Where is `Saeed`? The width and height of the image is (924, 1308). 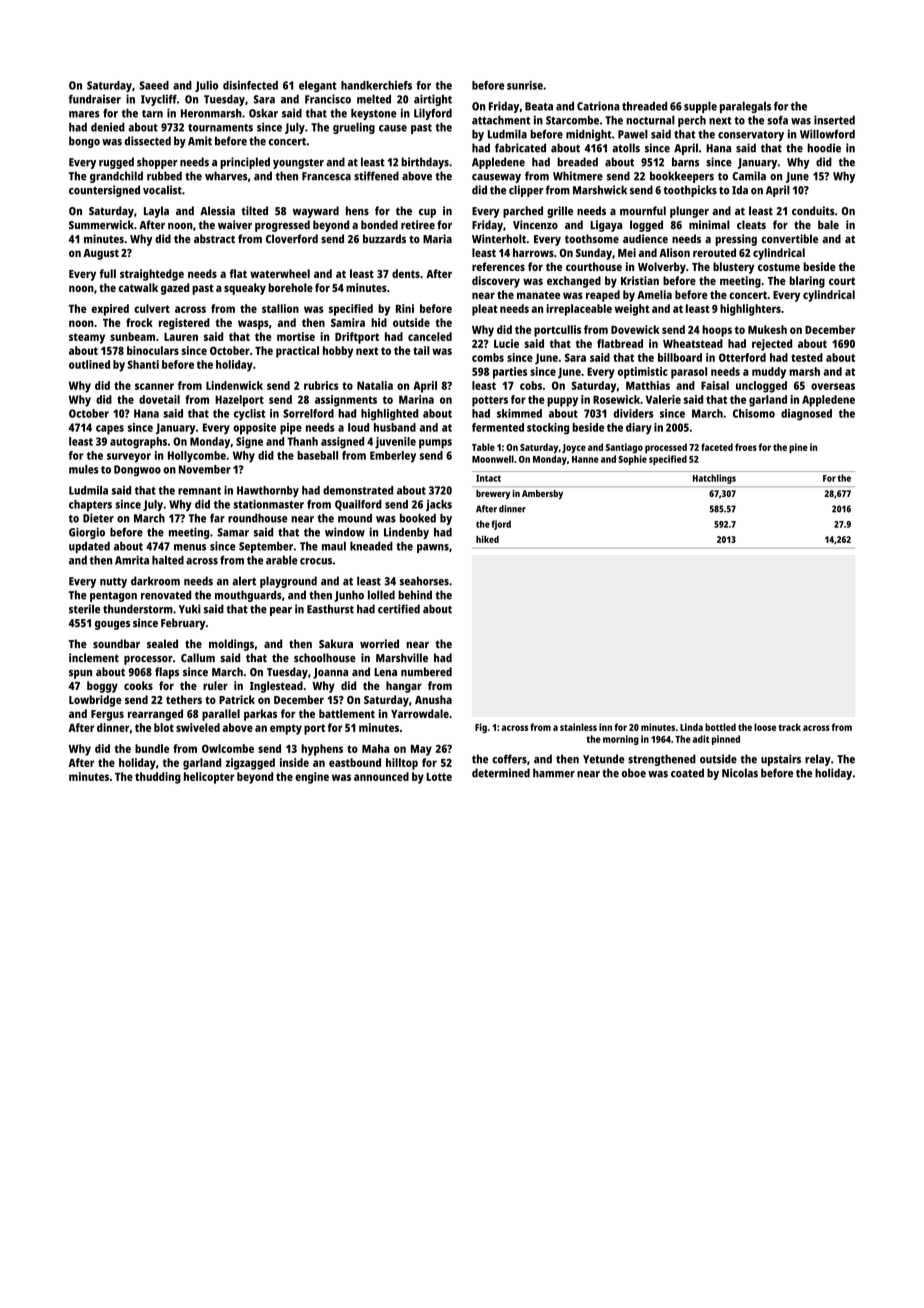
Saeed is located at coordinates (154, 85).
